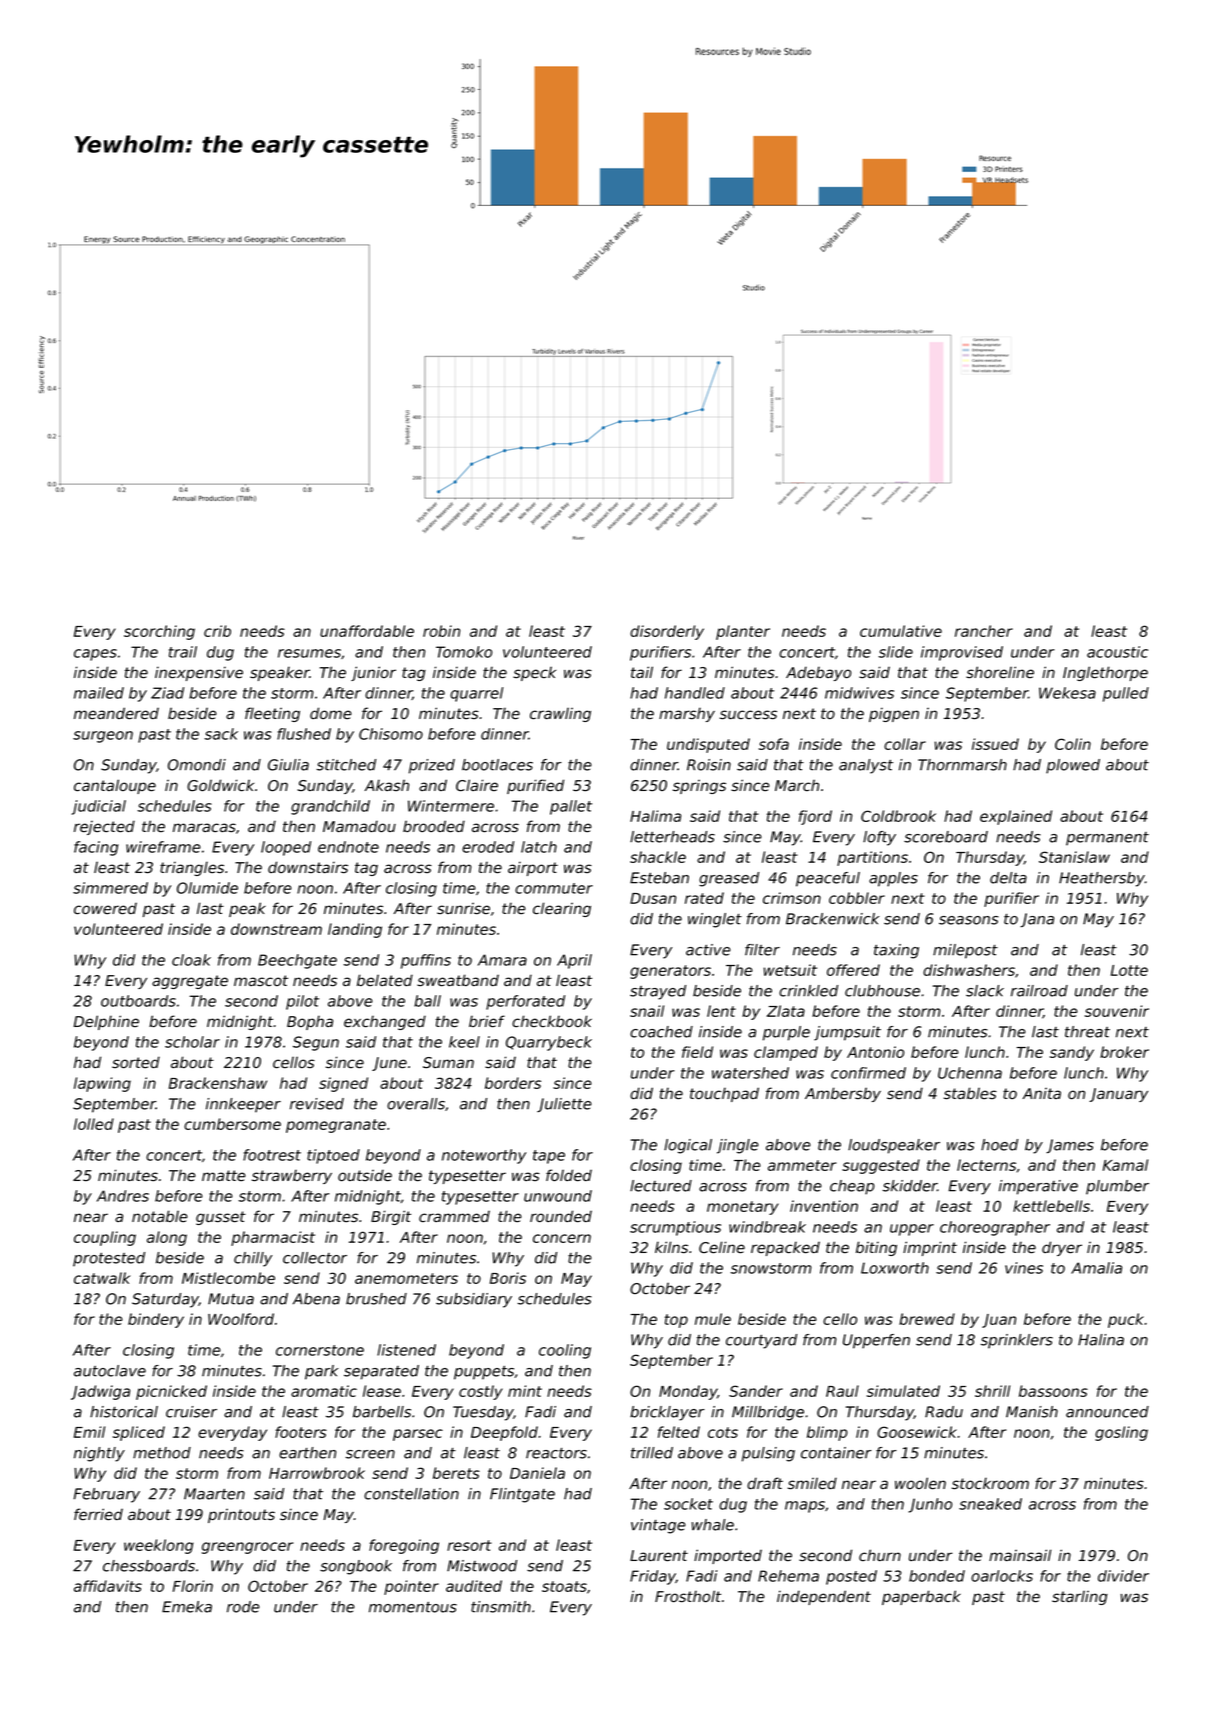  What do you see at coordinates (1125, 1165) in the image?
I see `Kamal` at bounding box center [1125, 1165].
